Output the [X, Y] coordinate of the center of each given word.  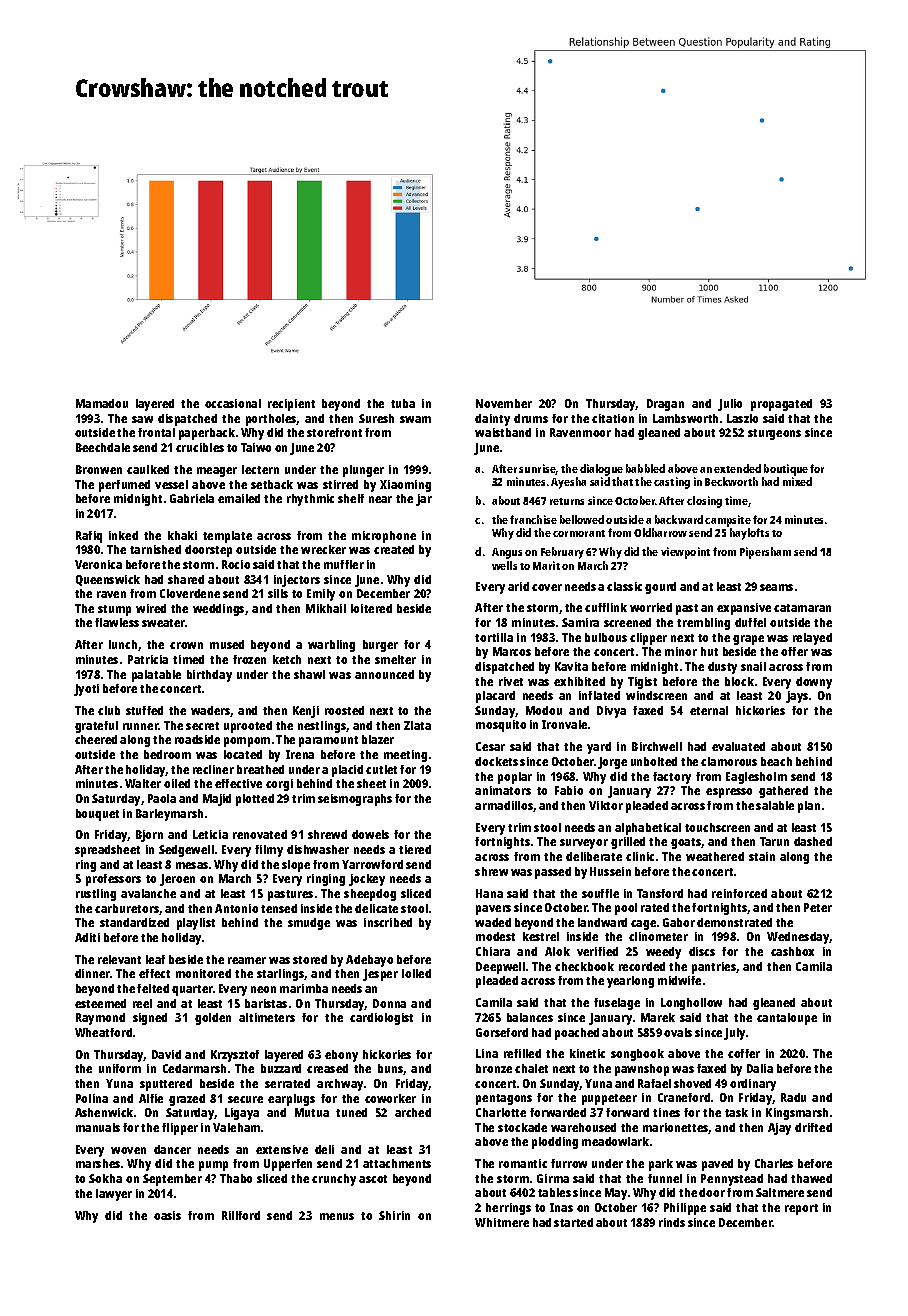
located [243, 754]
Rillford [241, 1215]
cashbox [792, 951]
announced [384, 674]
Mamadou [102, 403]
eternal [709, 710]
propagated [781, 405]
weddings [218, 610]
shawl [309, 674]
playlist [196, 924]
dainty [492, 420]
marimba [304, 988]
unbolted [654, 761]
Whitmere [502, 1222]
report [801, 1209]
